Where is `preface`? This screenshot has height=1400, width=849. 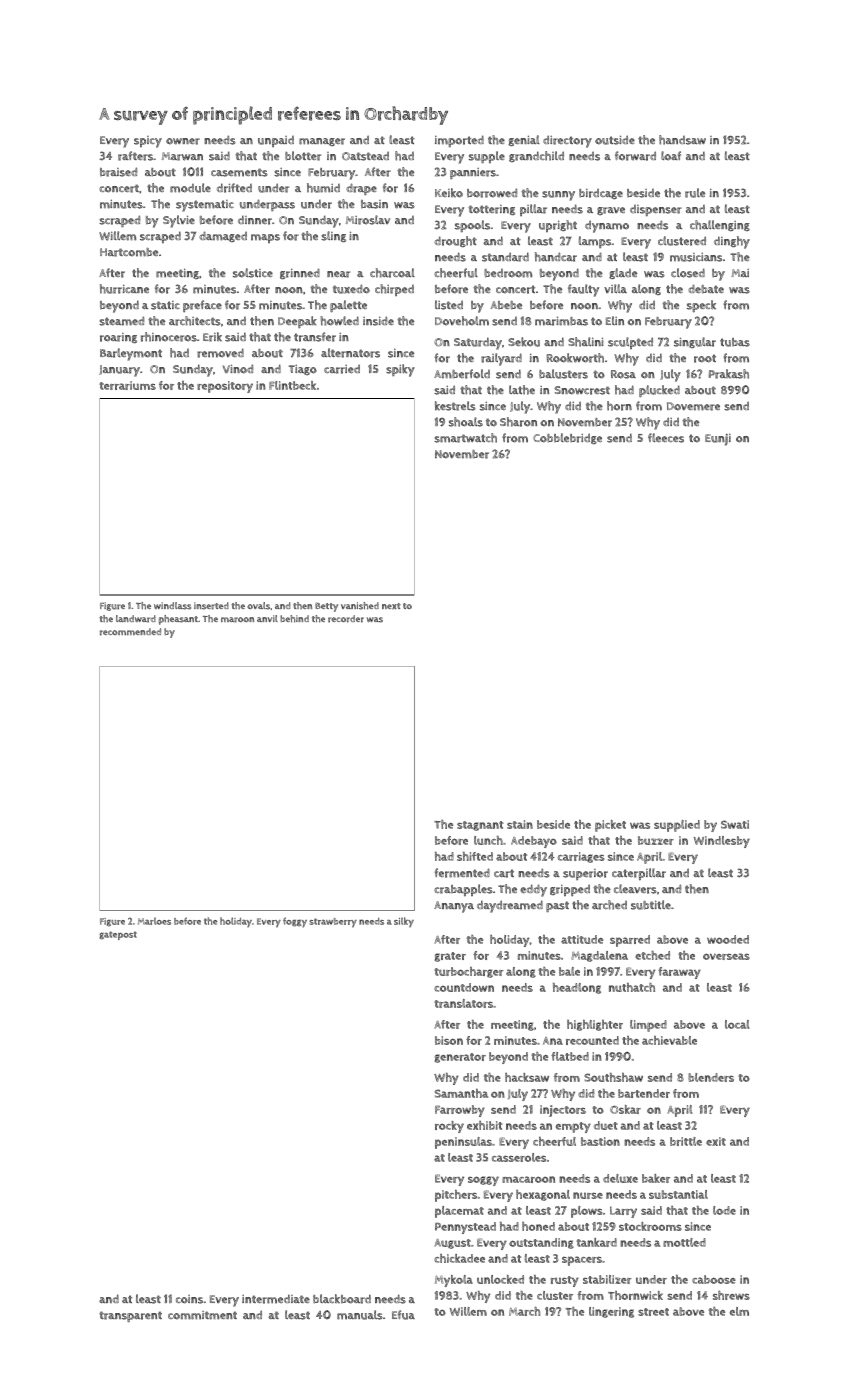
preface is located at coordinates (202, 306).
